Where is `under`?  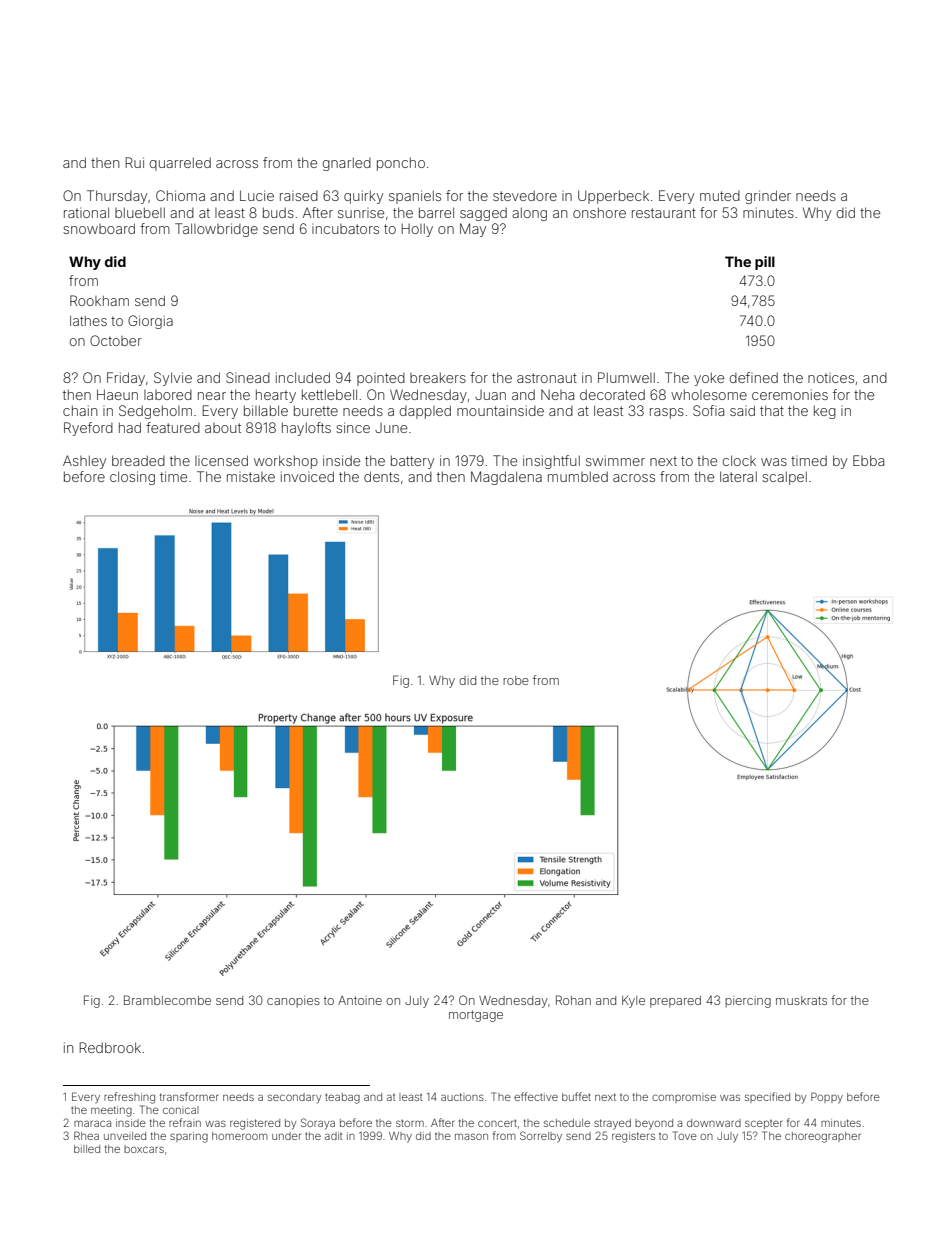
under is located at coordinates (286, 1136).
